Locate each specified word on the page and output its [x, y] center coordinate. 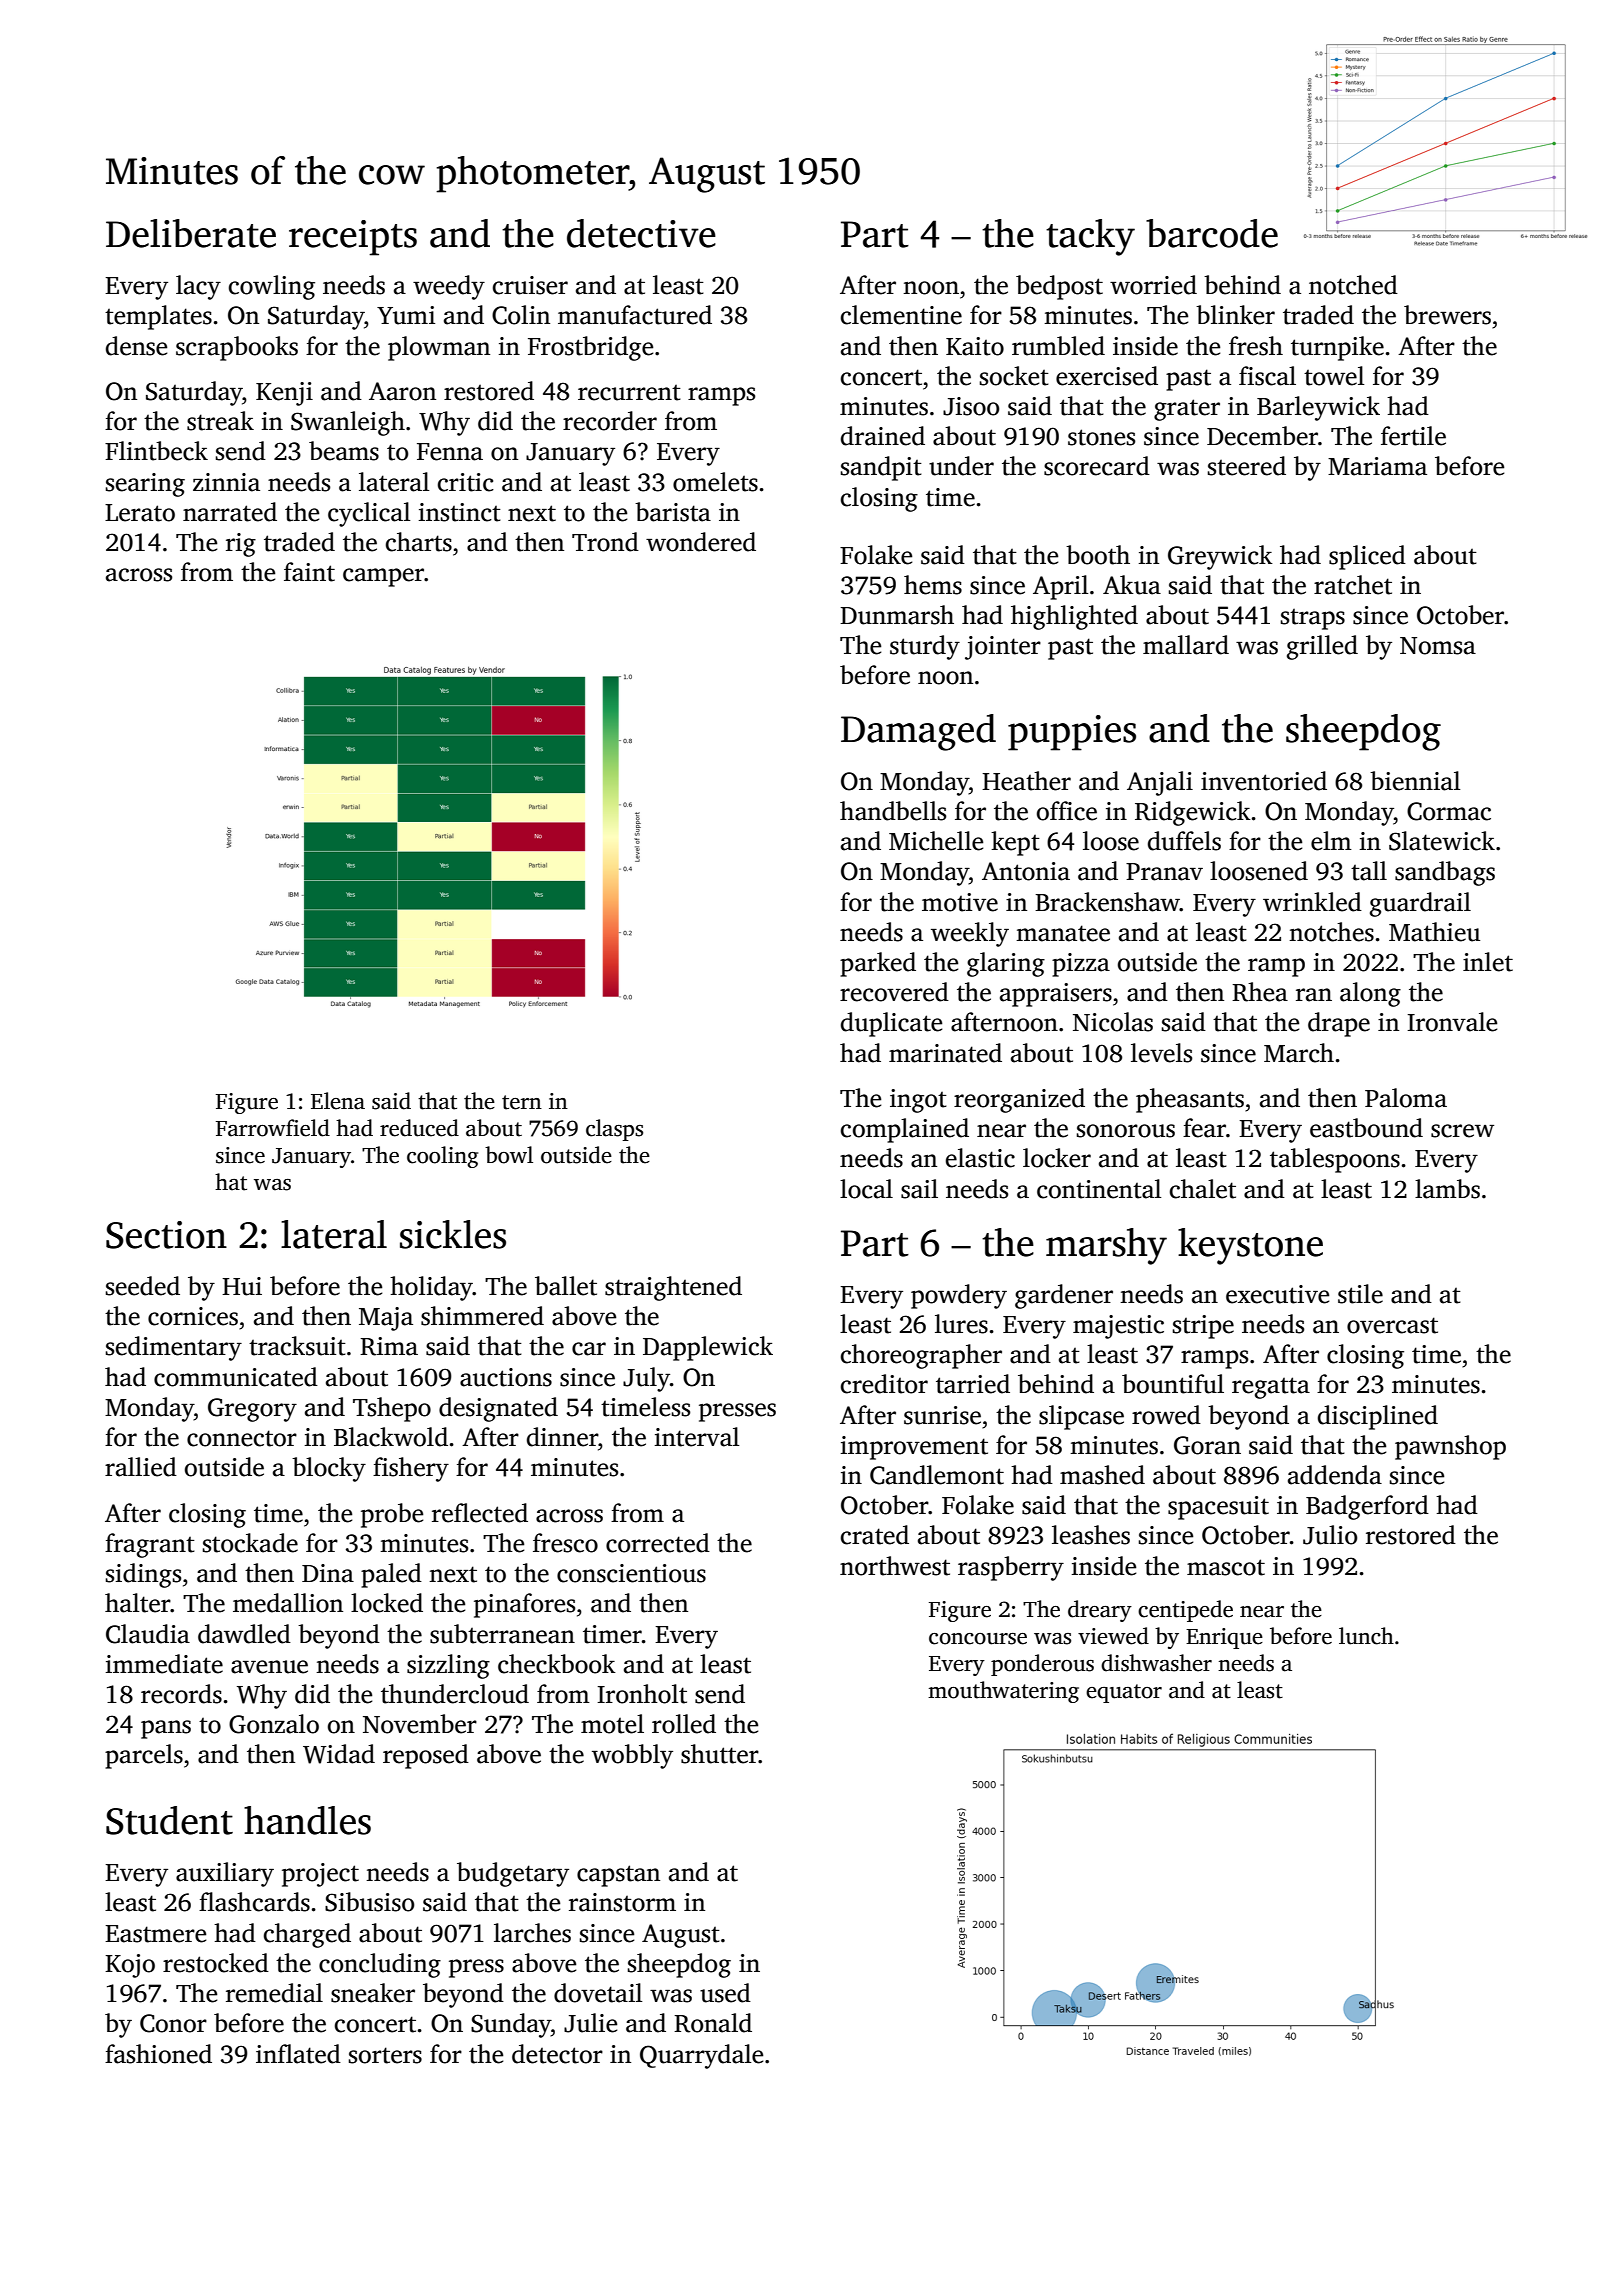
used [725, 1993]
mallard [1186, 645]
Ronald [713, 2023]
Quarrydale [701, 2056]
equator [1124, 1693]
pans [166, 1729]
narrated [230, 512]
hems [933, 585]
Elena [338, 1101]
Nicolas [1113, 1022]
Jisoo [971, 406]
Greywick [1220, 557]
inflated [298, 2054]
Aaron [402, 391]
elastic [980, 1158]
